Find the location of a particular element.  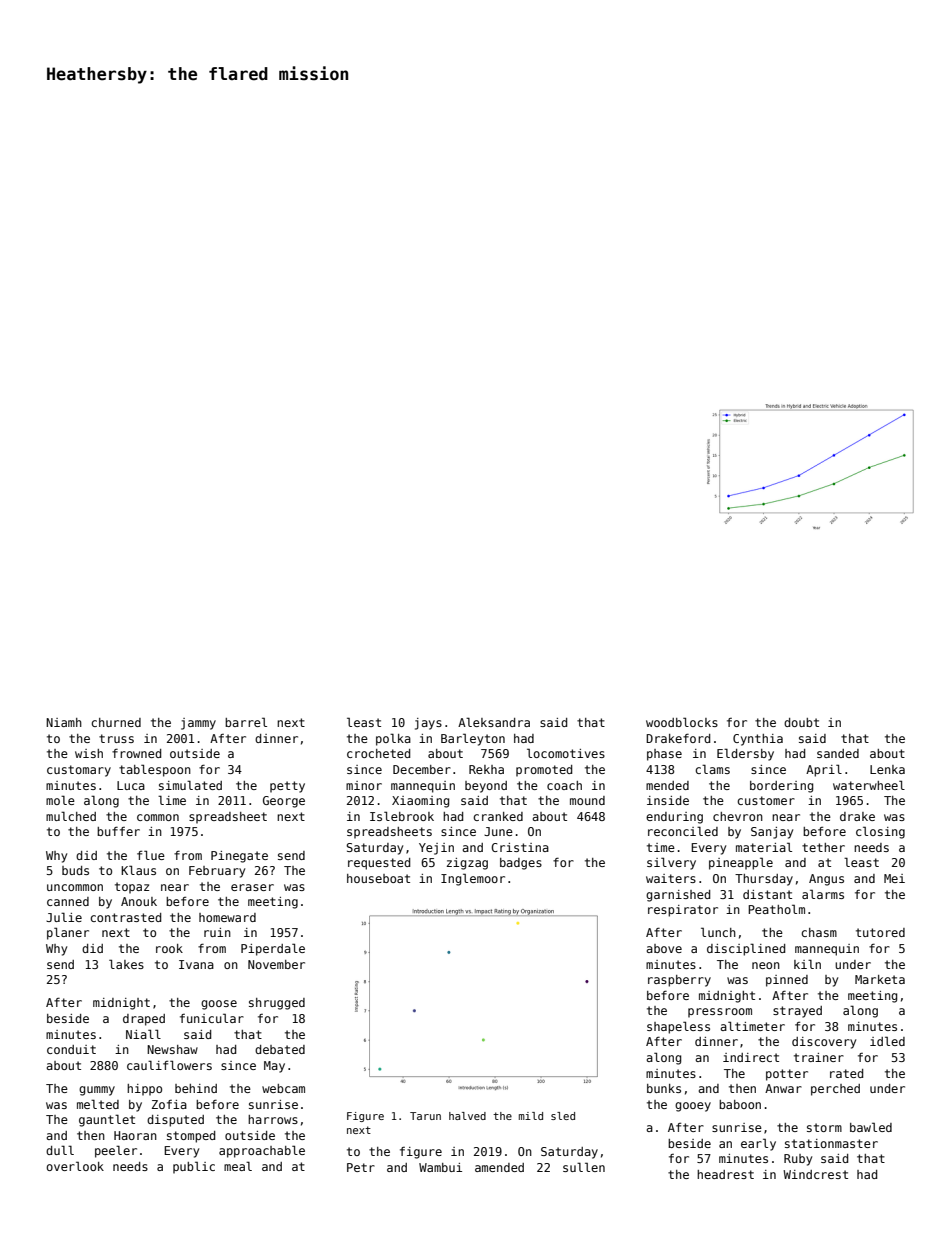

jammy is located at coordinates (198, 724).
